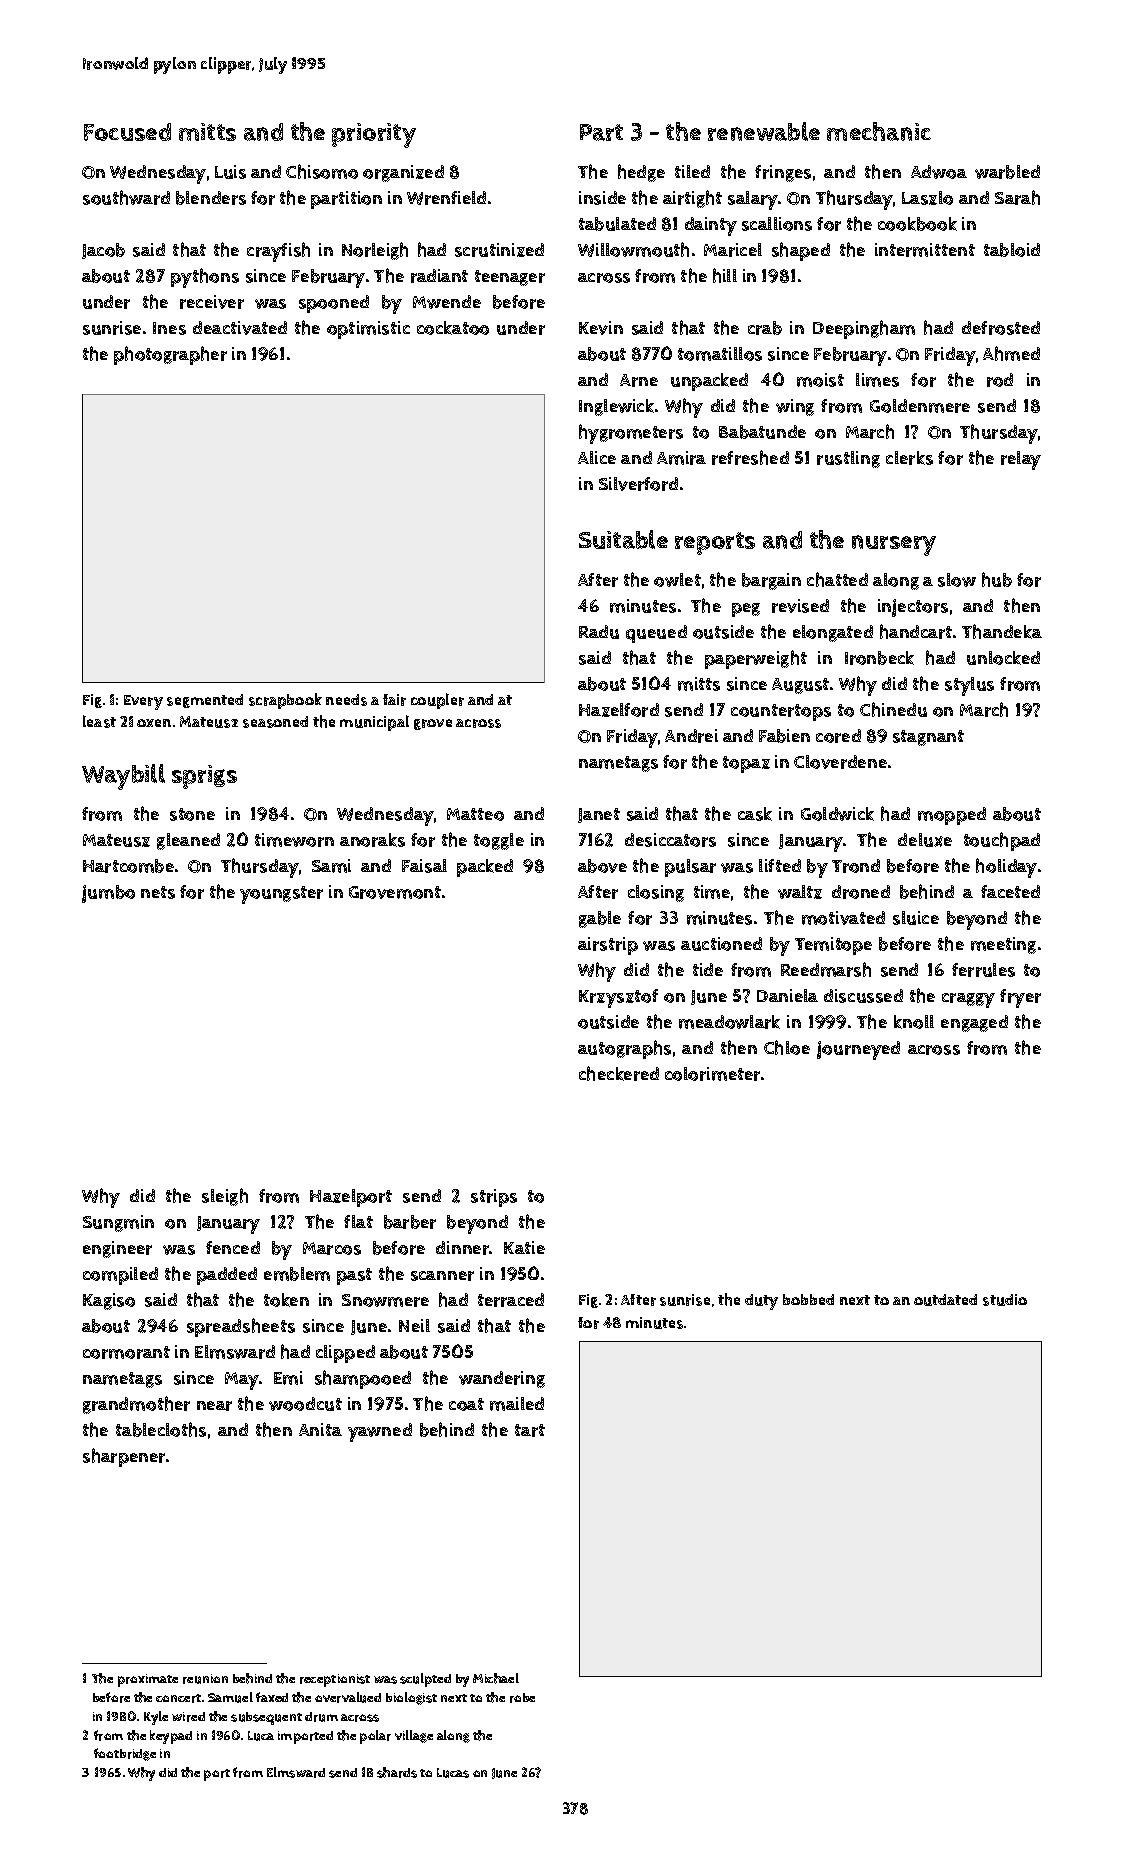 The height and width of the screenshot is (1852, 1124). I want to click on Sungmin, so click(118, 1223).
